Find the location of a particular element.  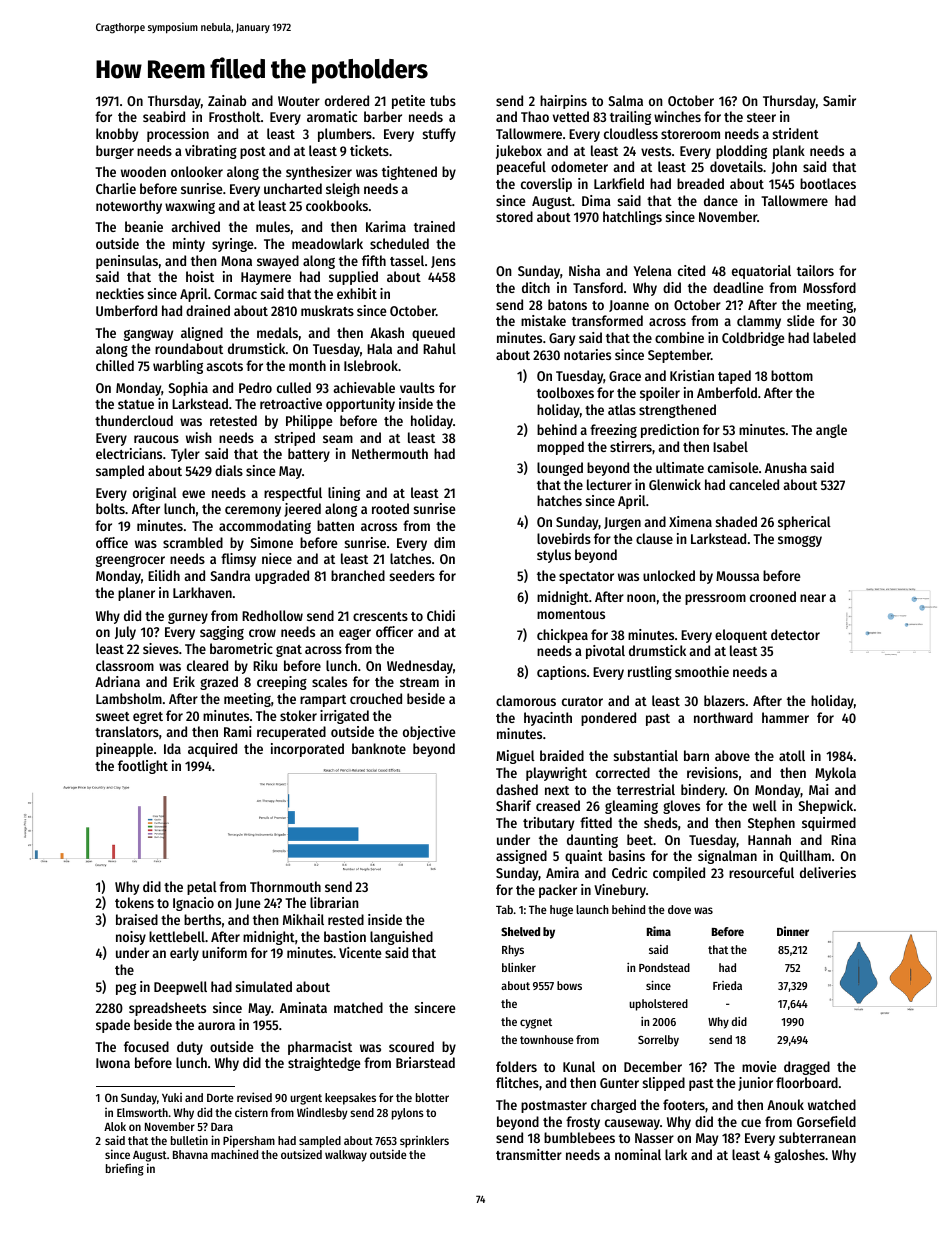

fifth is located at coordinates (374, 260).
